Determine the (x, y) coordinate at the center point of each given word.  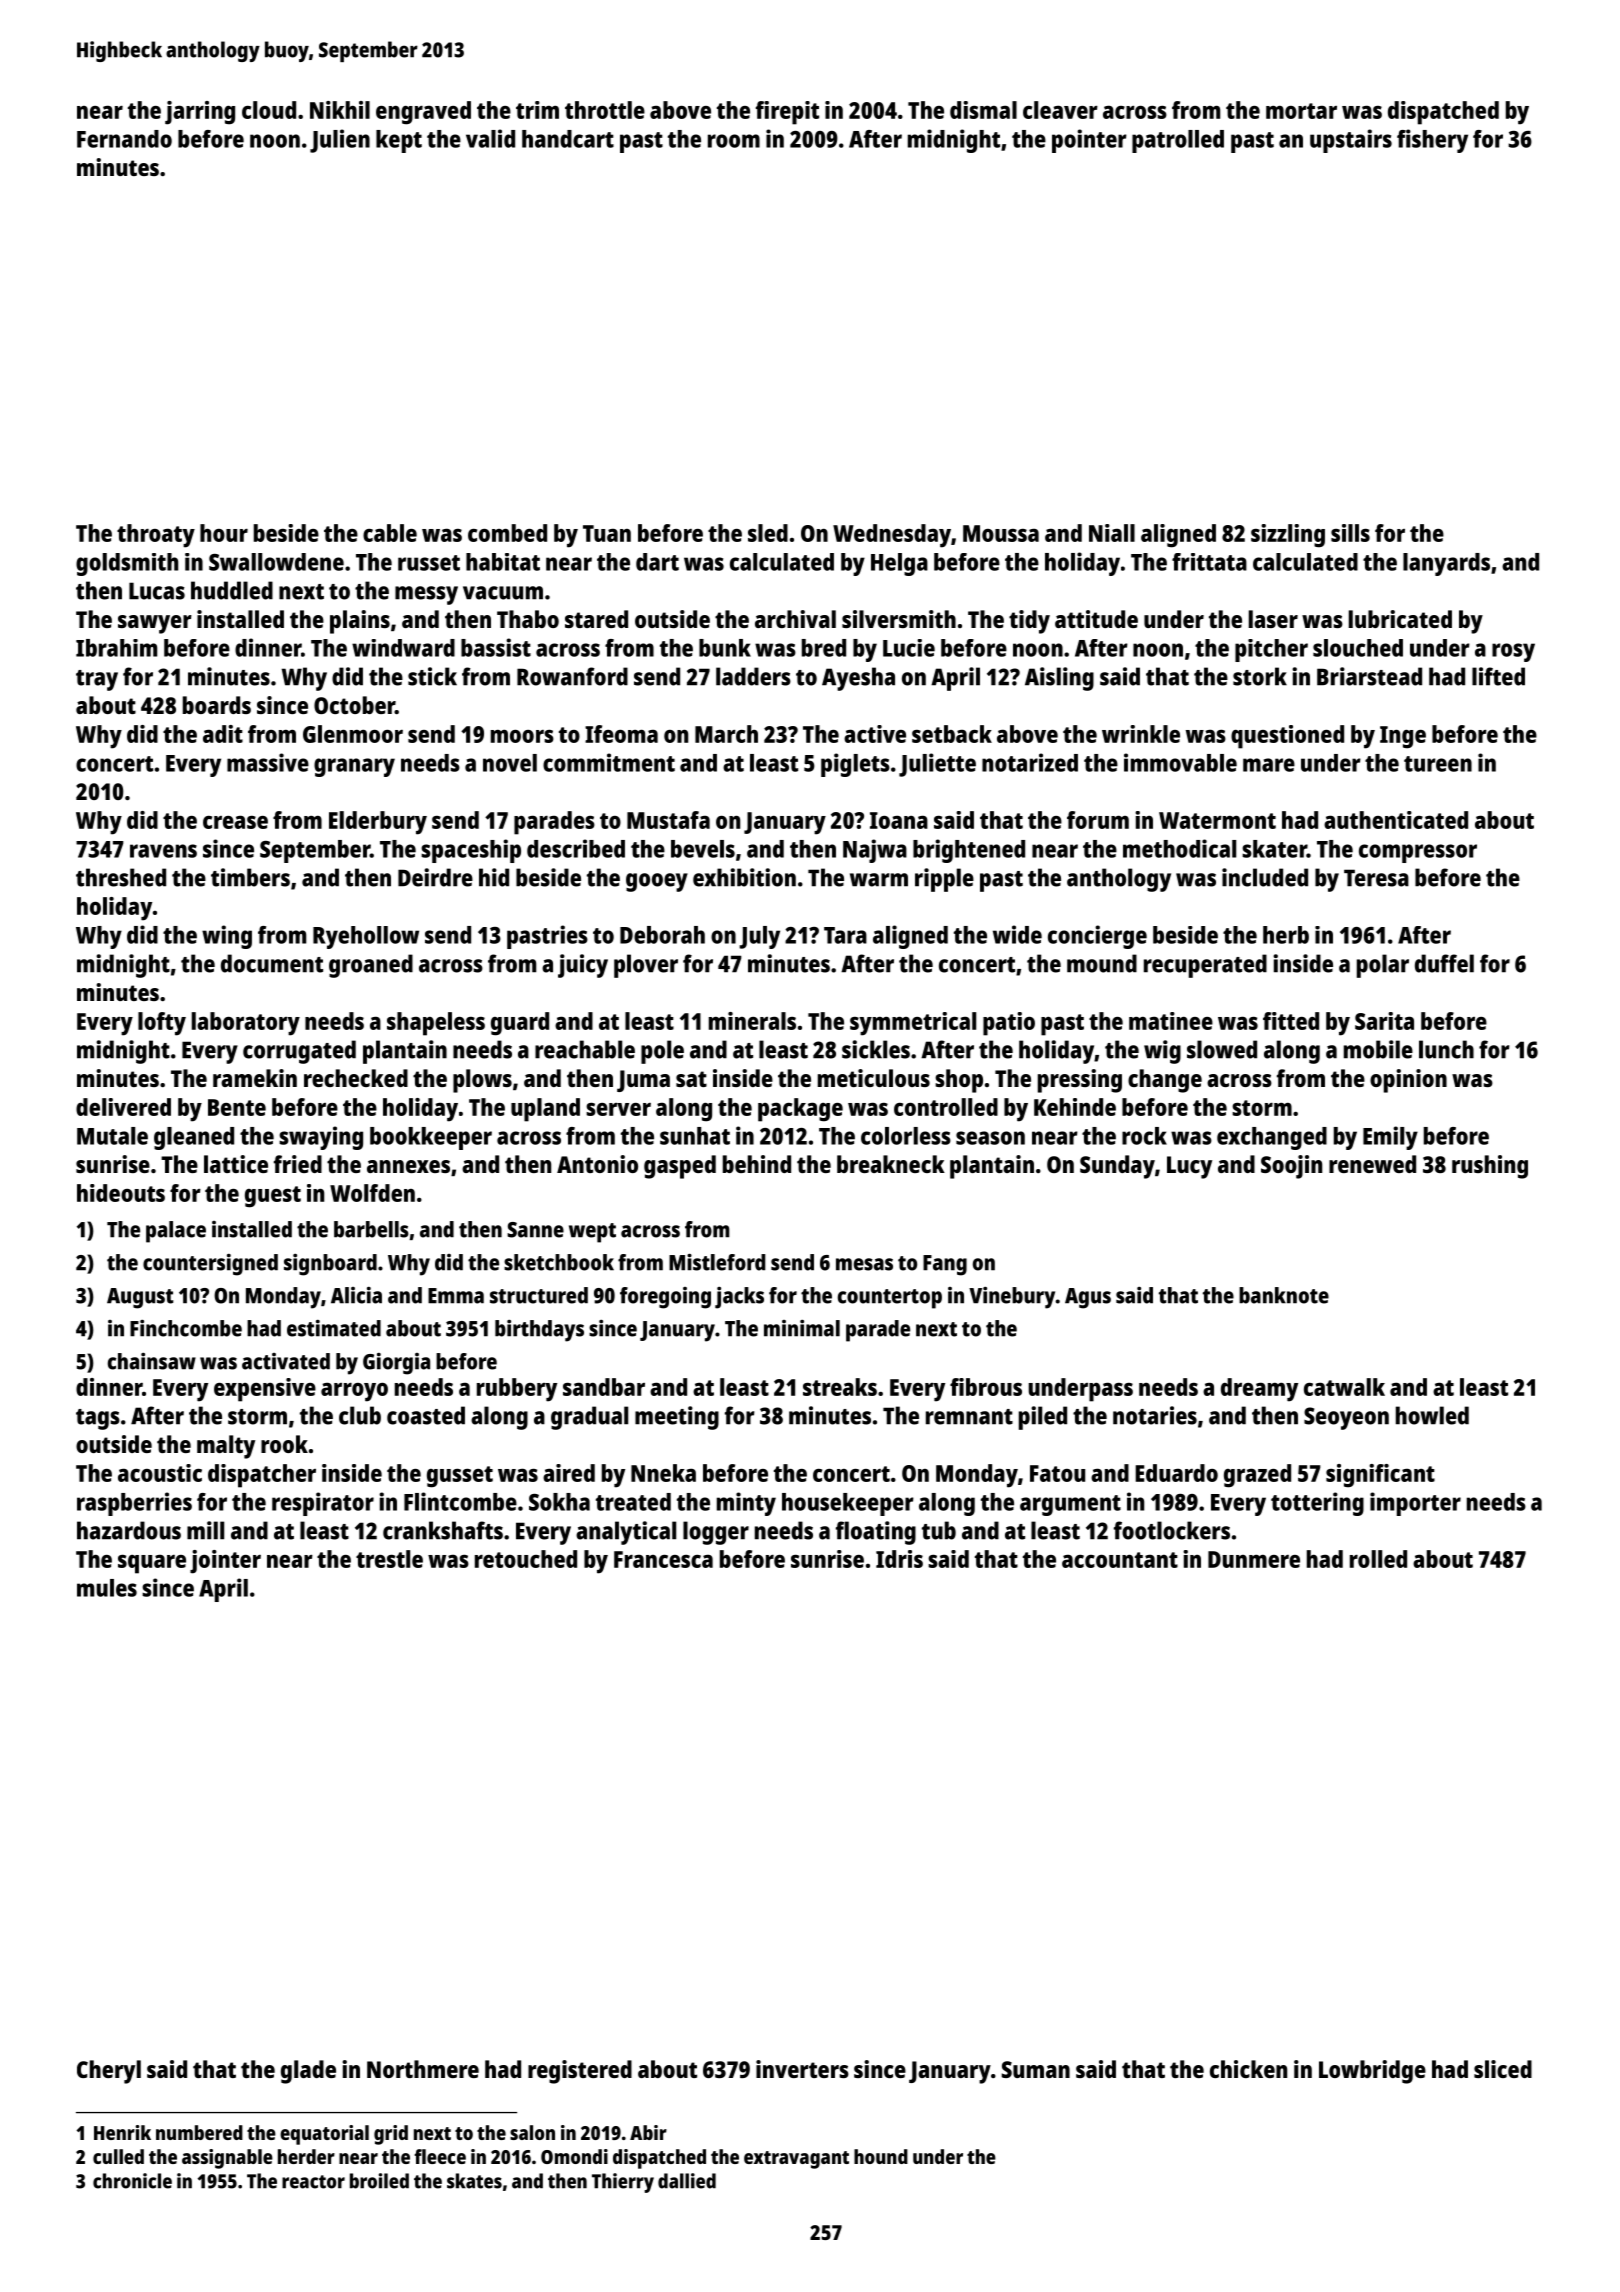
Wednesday (892, 536)
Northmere (423, 2069)
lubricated (1400, 619)
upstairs (1351, 141)
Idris (899, 1559)
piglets (855, 765)
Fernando (124, 139)
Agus (1088, 1298)
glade (308, 2072)
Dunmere (1254, 1559)
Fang (945, 1265)
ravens (163, 851)
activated (286, 1361)
